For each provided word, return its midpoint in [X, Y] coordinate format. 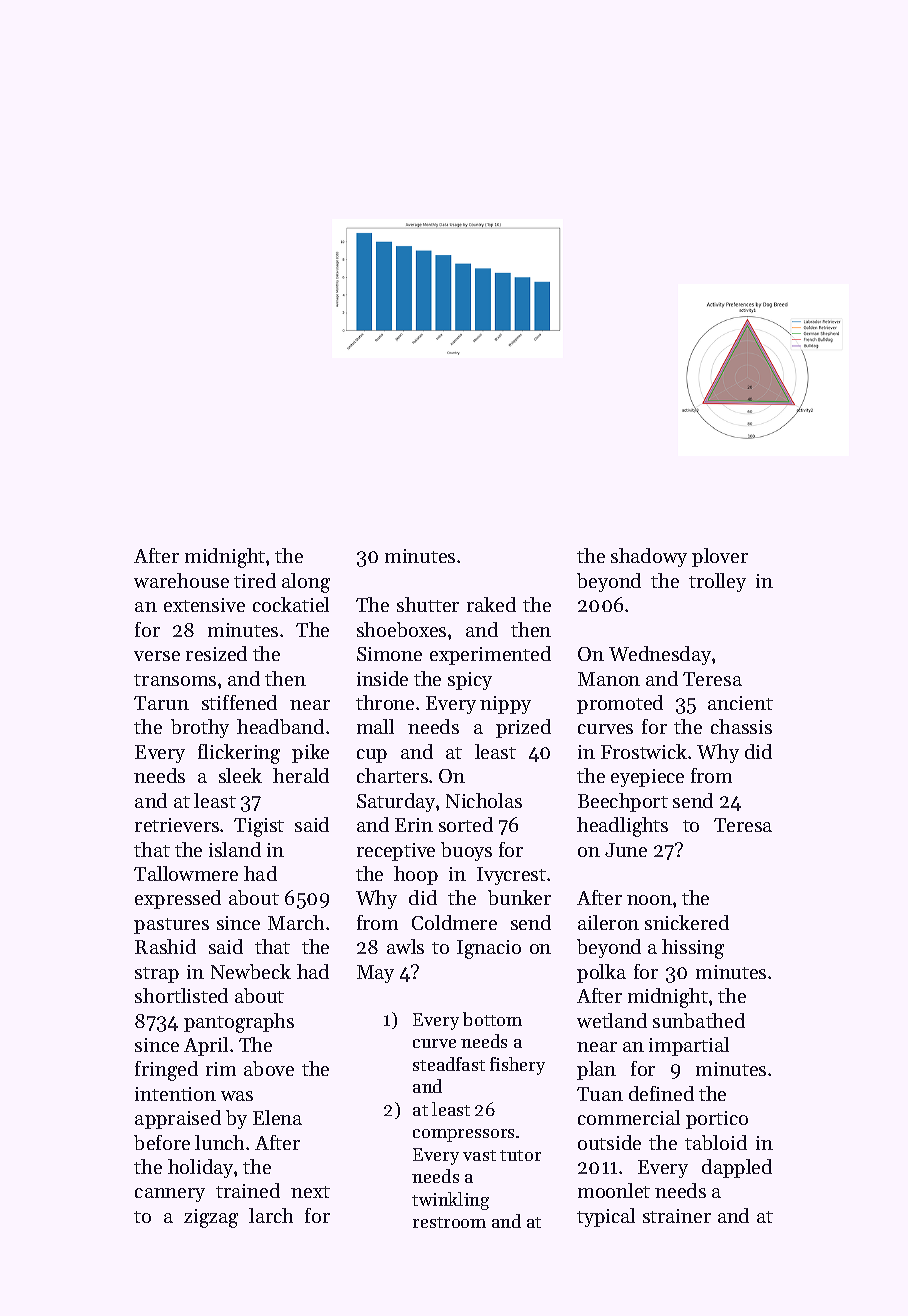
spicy [470, 681]
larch [271, 1215]
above [269, 1068]
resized [216, 653]
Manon [609, 679]
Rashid [165, 946]
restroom [449, 1222]
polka [601, 973]
